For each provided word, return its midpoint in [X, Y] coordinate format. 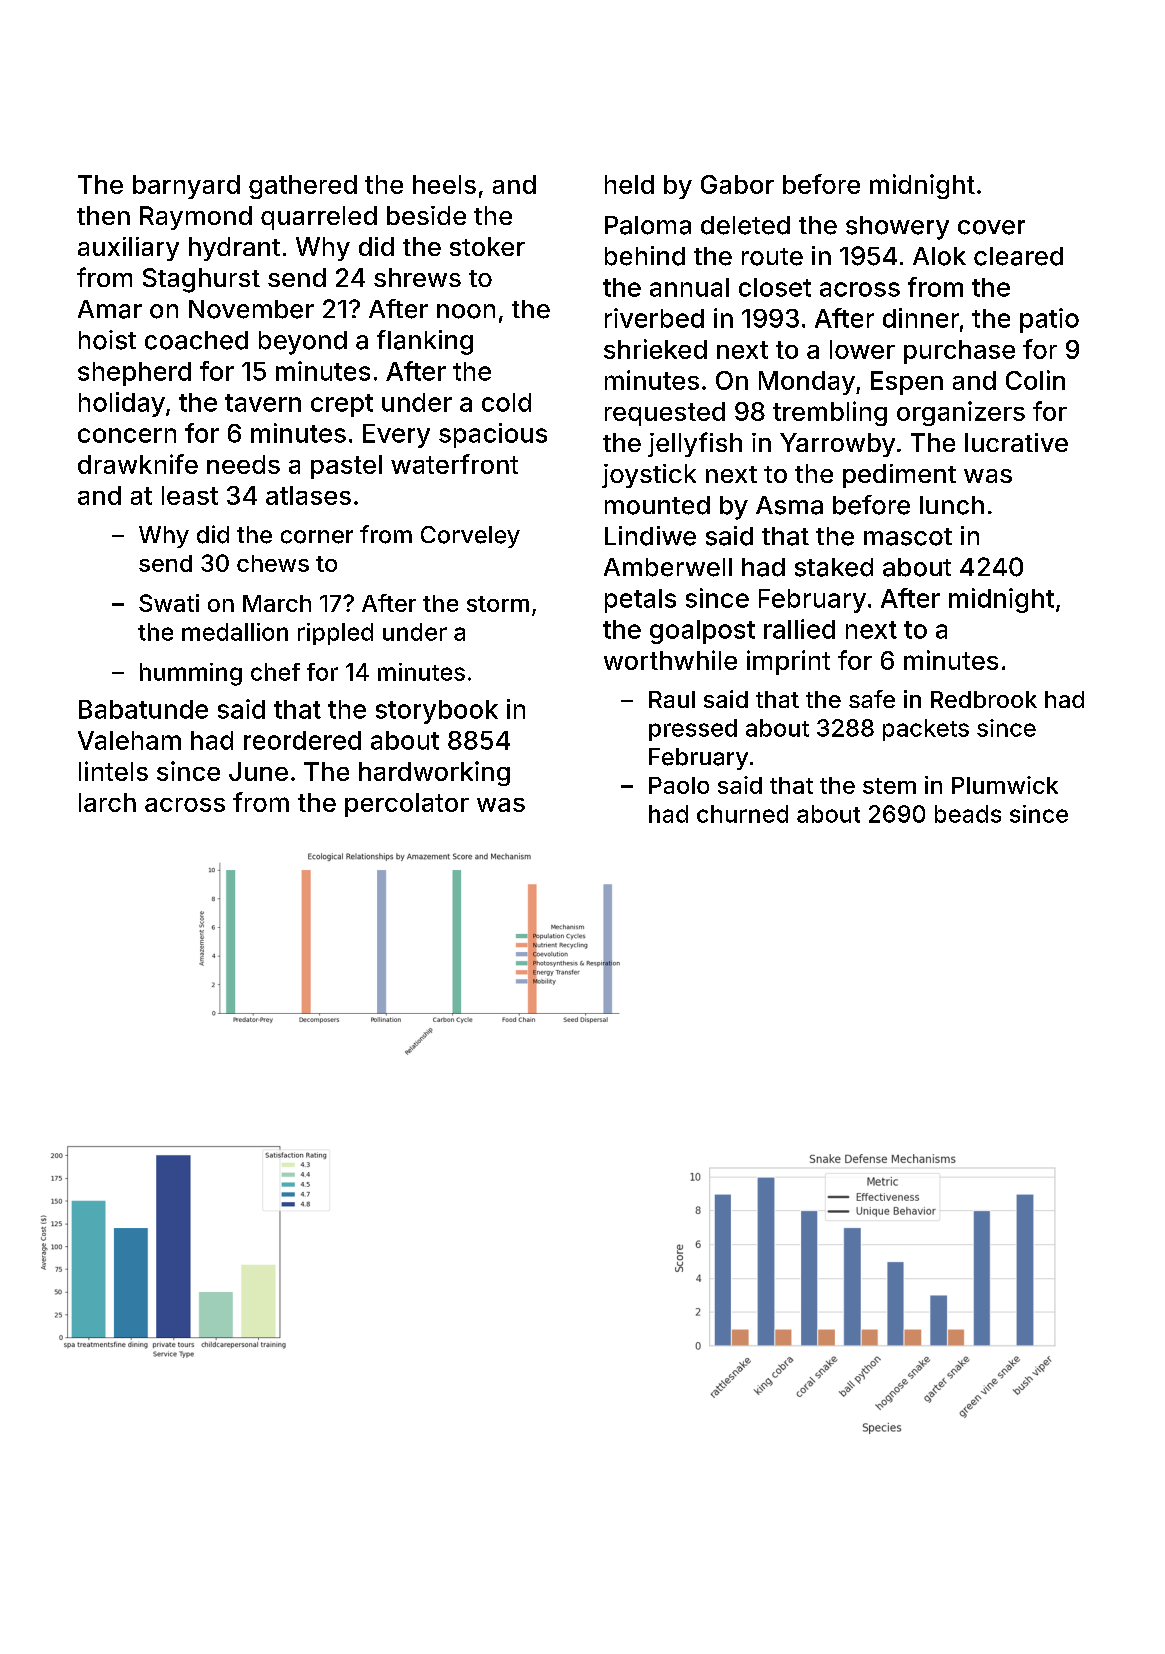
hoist [107, 340]
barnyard [186, 187]
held [629, 184]
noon [466, 311]
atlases [308, 495]
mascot [908, 537]
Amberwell [668, 567]
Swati [169, 603]
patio [1049, 320]
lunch [952, 505]
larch [107, 802]
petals [640, 601]
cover [991, 227]
